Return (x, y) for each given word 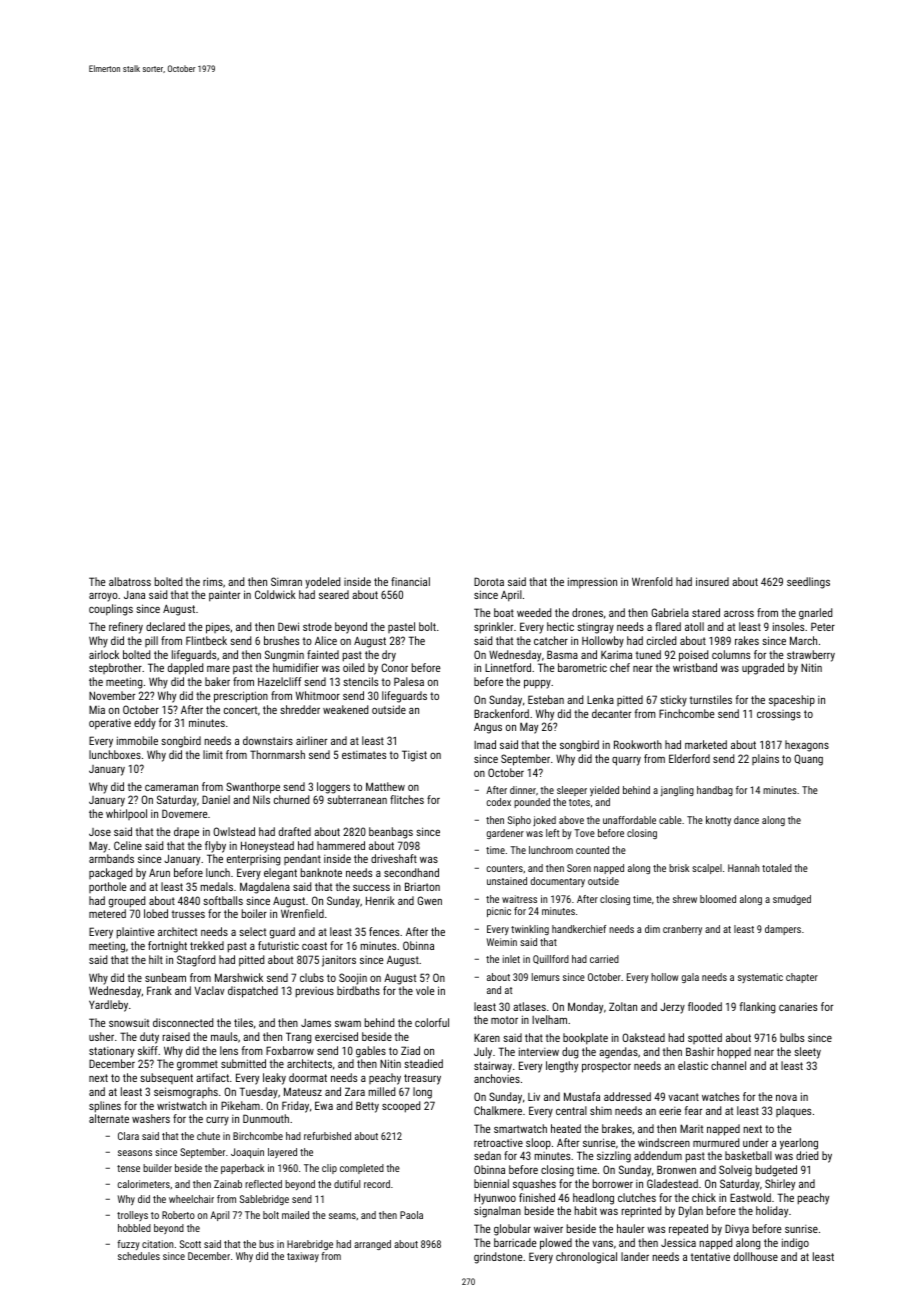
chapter (802, 978)
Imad (485, 744)
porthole (107, 887)
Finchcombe (686, 713)
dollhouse (756, 1256)
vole (425, 990)
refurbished (327, 1136)
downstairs (268, 740)
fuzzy (128, 1245)
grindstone (498, 1258)
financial (410, 581)
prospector (606, 1067)
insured (712, 581)
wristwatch (182, 1105)
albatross (130, 581)
